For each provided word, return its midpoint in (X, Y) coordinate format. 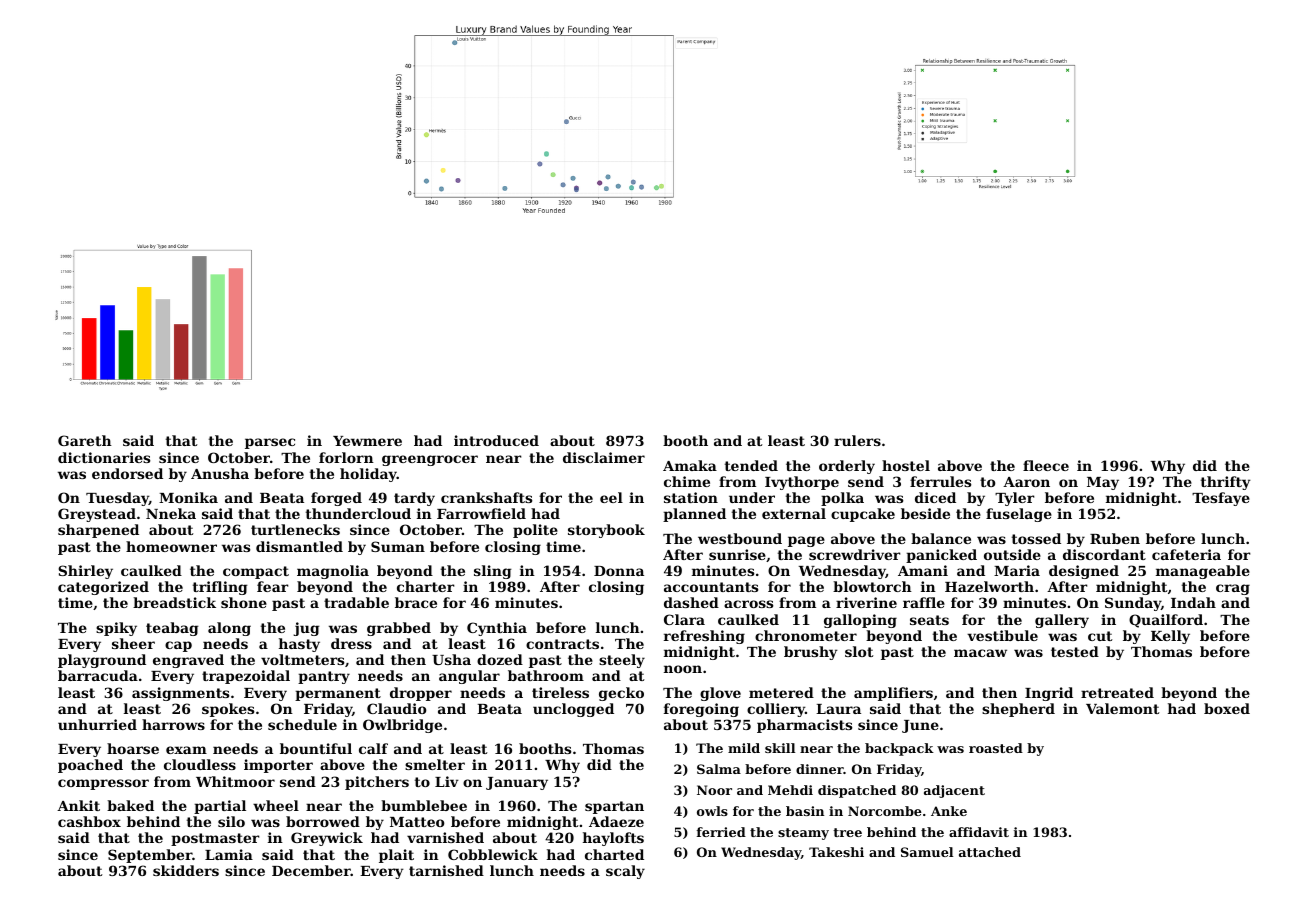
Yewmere (367, 441)
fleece (1046, 465)
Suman (398, 546)
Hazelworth (989, 586)
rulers (857, 440)
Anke (949, 811)
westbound (740, 538)
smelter (435, 764)
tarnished (446, 870)
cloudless (200, 764)
